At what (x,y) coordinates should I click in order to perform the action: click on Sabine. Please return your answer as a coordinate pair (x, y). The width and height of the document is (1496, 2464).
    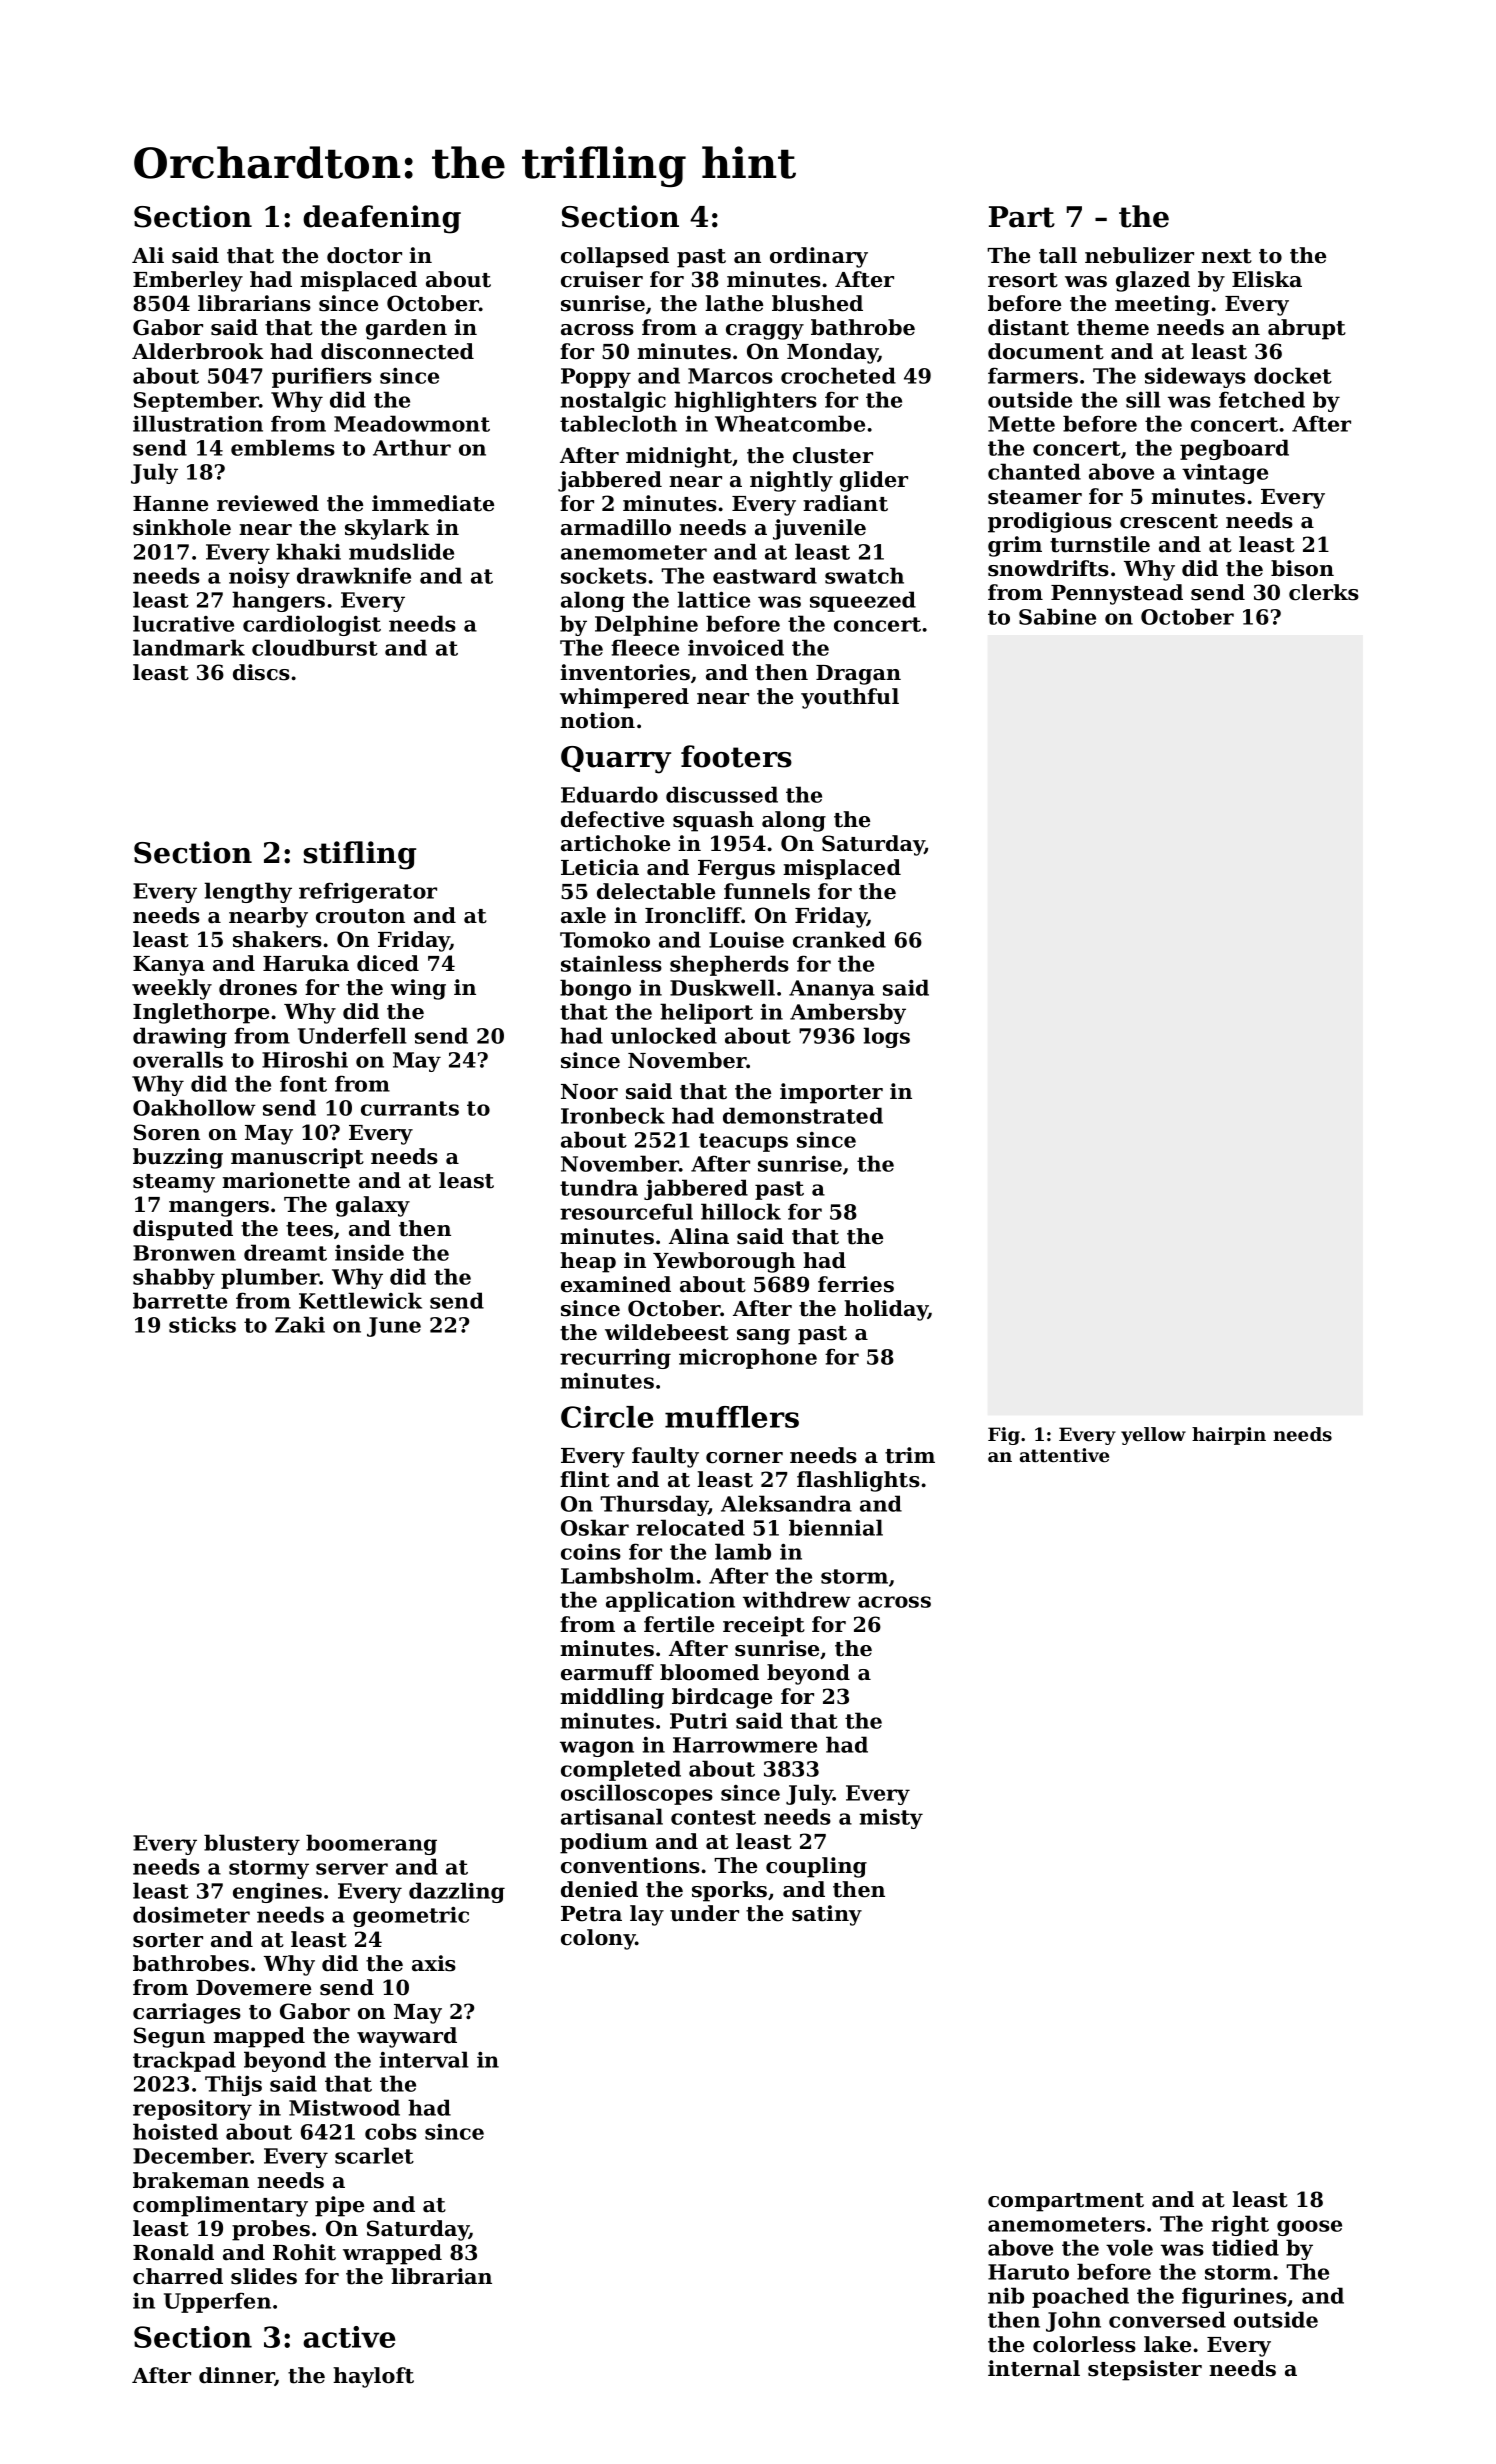
    Looking at the image, I should click on (1057, 616).
